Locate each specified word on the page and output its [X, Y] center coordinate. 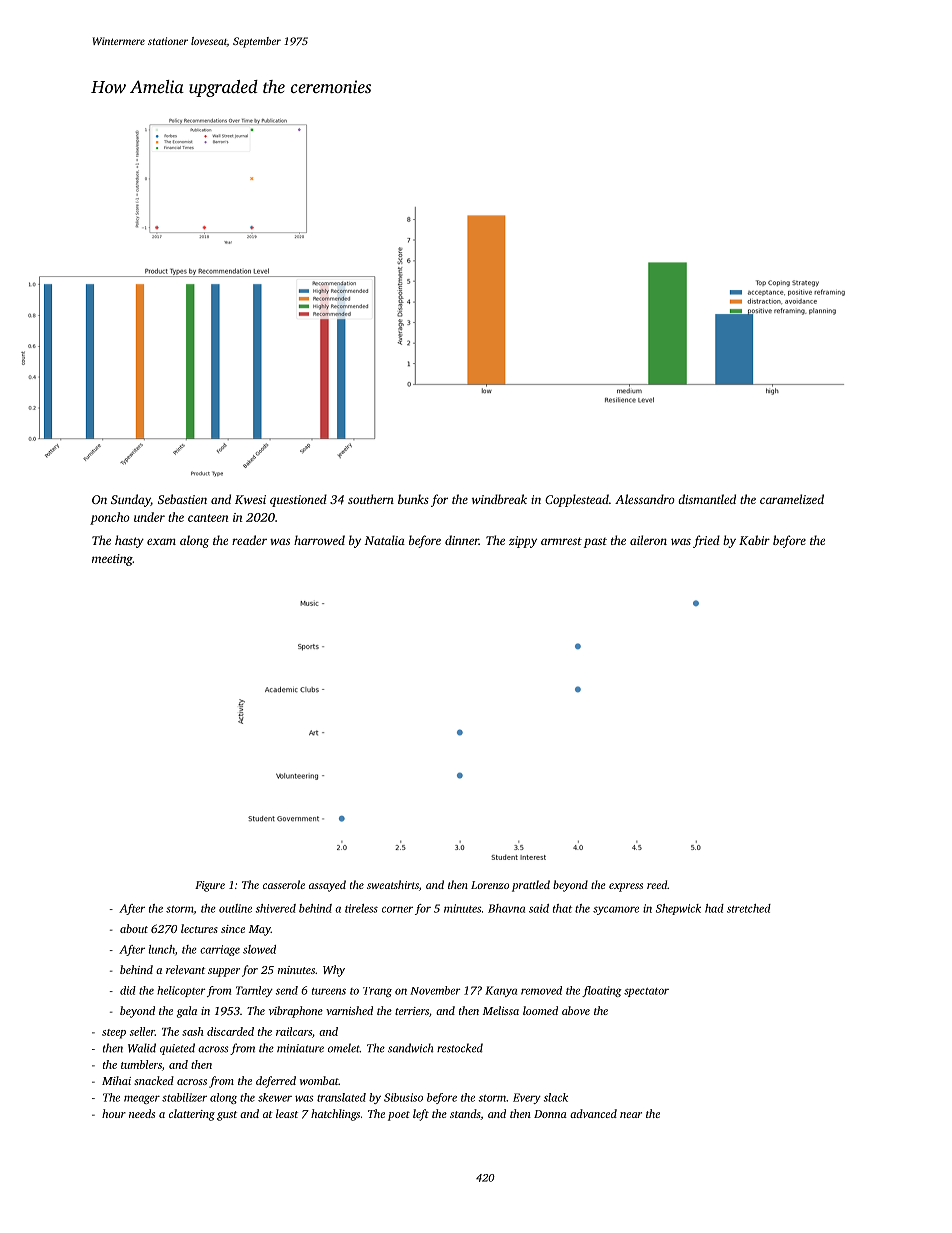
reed [657, 884]
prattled [531, 886]
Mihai [116, 1080]
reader [249, 540]
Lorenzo [490, 885]
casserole [284, 884]
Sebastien [182, 499]
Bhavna [506, 908]
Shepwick [678, 909]
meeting [112, 560]
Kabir [754, 540]
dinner [462, 540]
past [595, 543]
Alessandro [645, 499]
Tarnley [254, 991]
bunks [413, 499]
